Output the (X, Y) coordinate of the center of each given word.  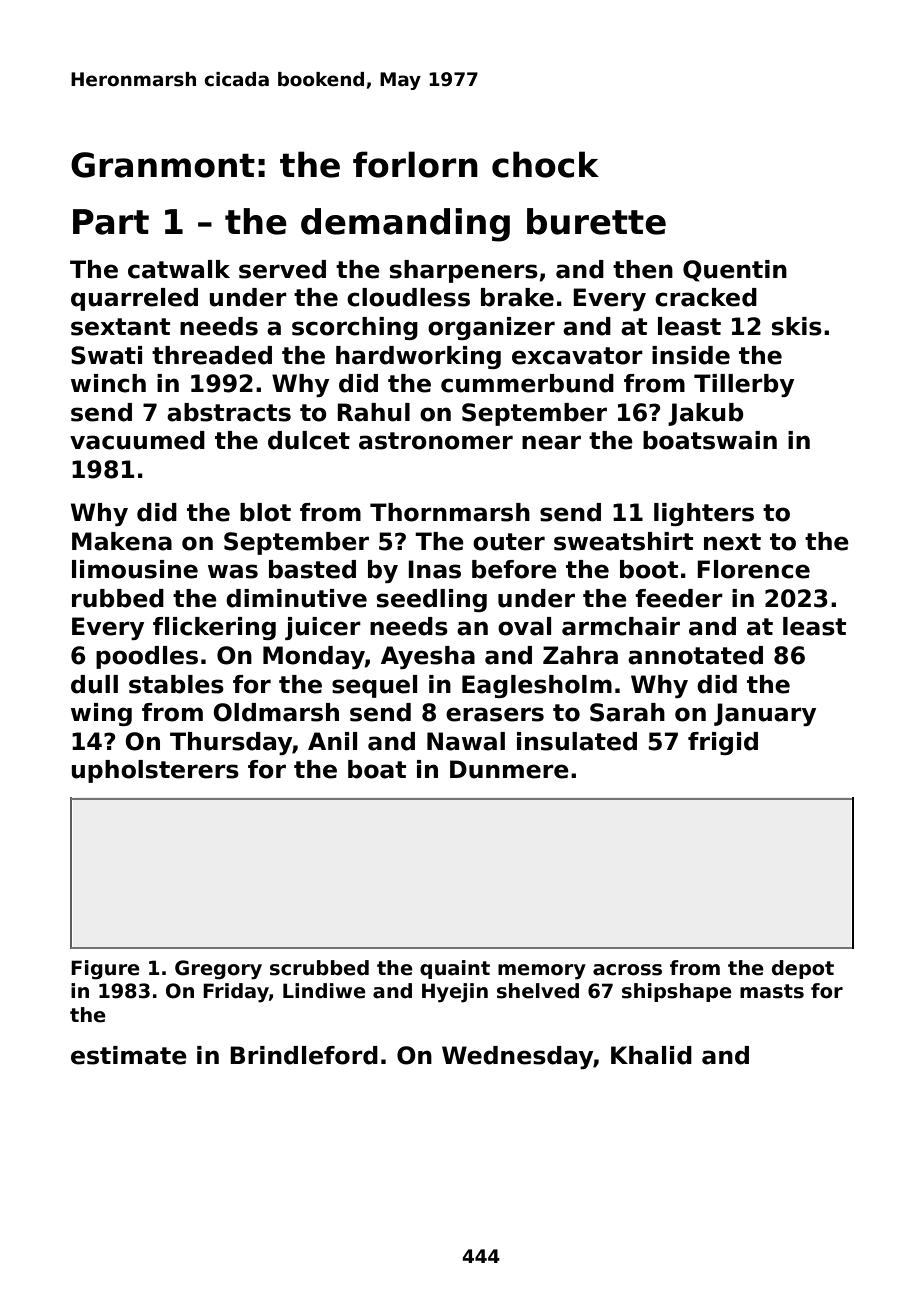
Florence (753, 569)
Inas (434, 569)
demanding (405, 225)
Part (111, 222)
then (643, 269)
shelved (538, 991)
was (233, 571)
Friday (236, 993)
